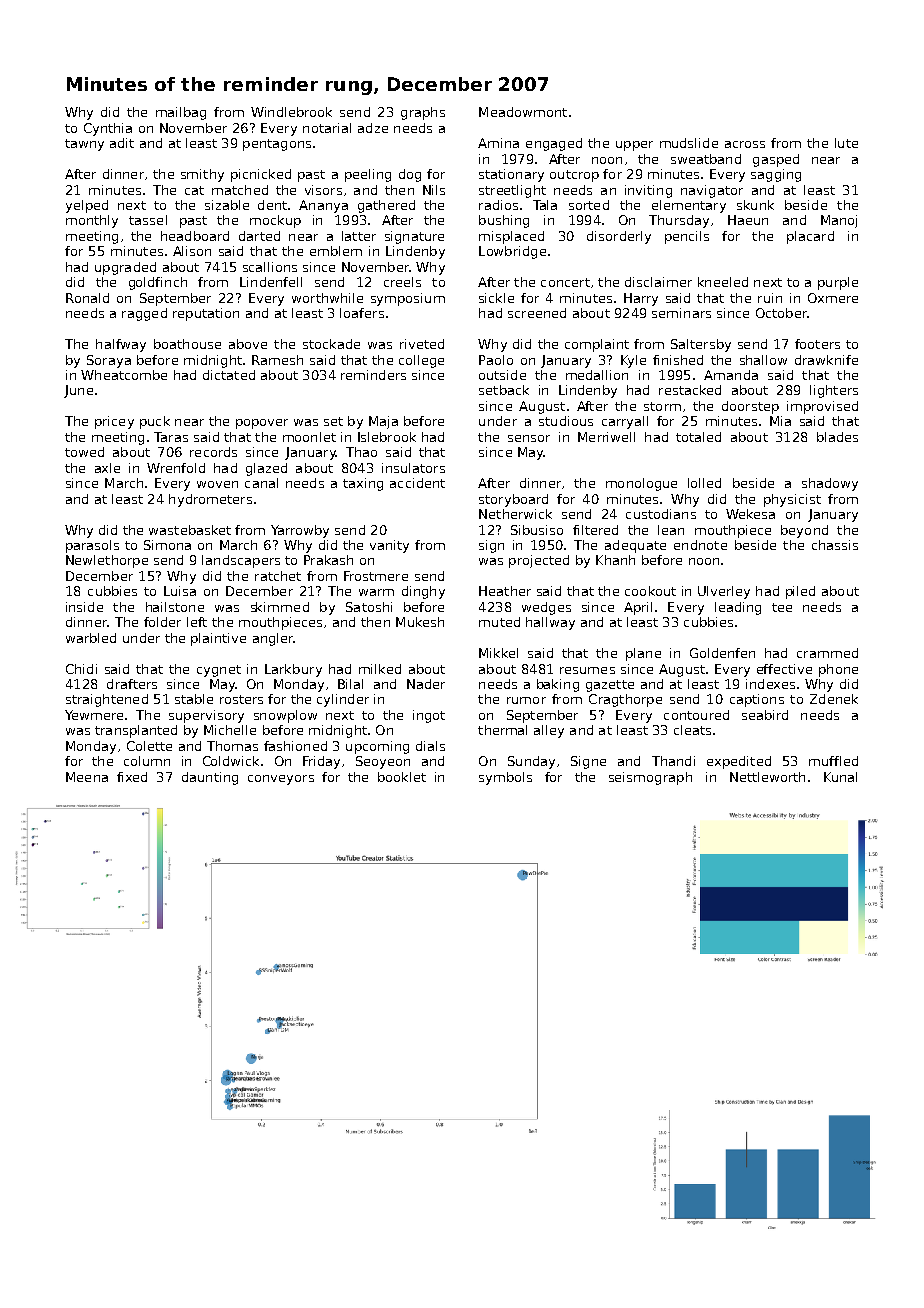 The image size is (924, 1308). Describe the element at coordinates (689, 143) in the screenshot. I see `mudslide` at that location.
